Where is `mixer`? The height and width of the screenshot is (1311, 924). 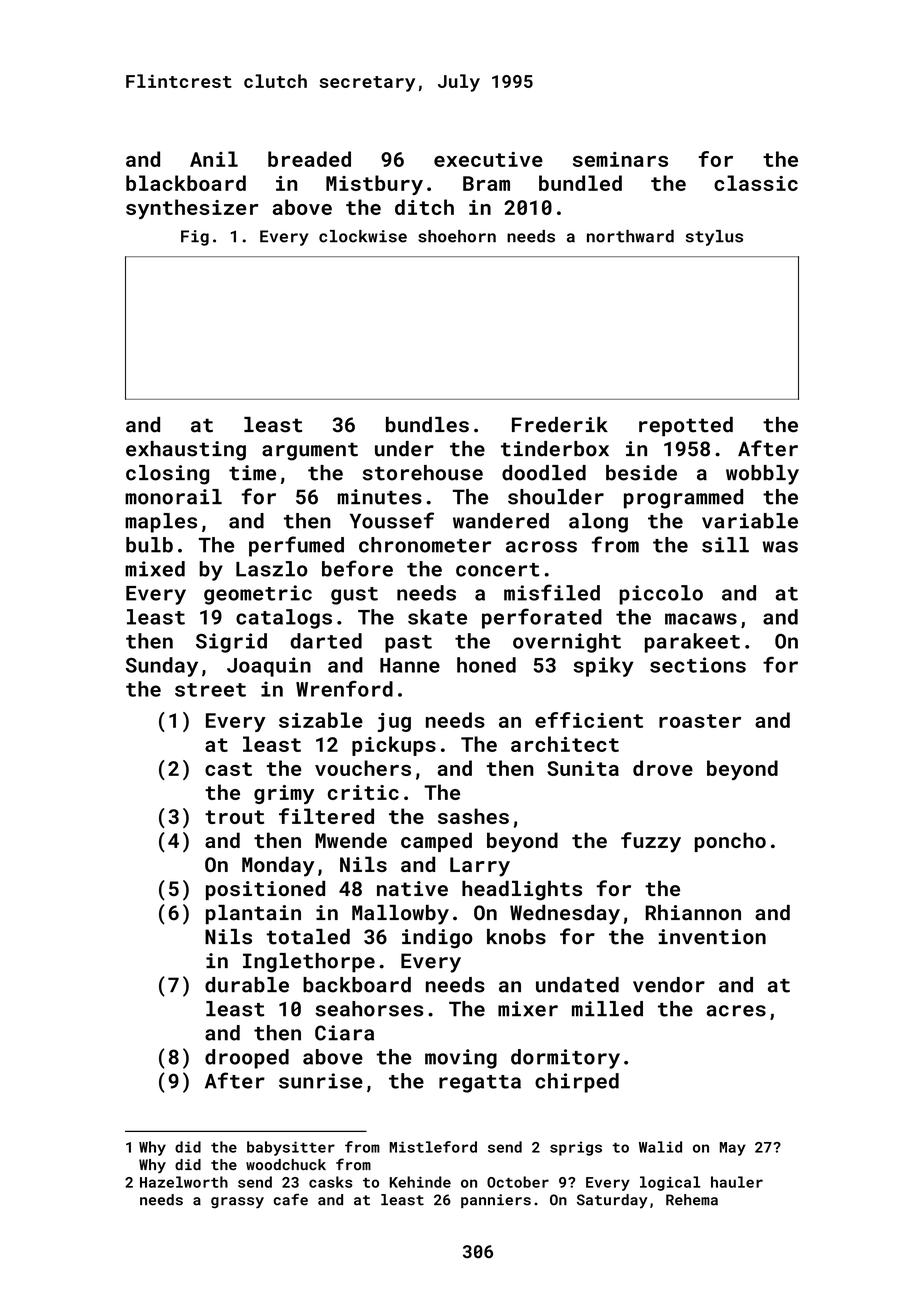 mixer is located at coordinates (528, 1009).
